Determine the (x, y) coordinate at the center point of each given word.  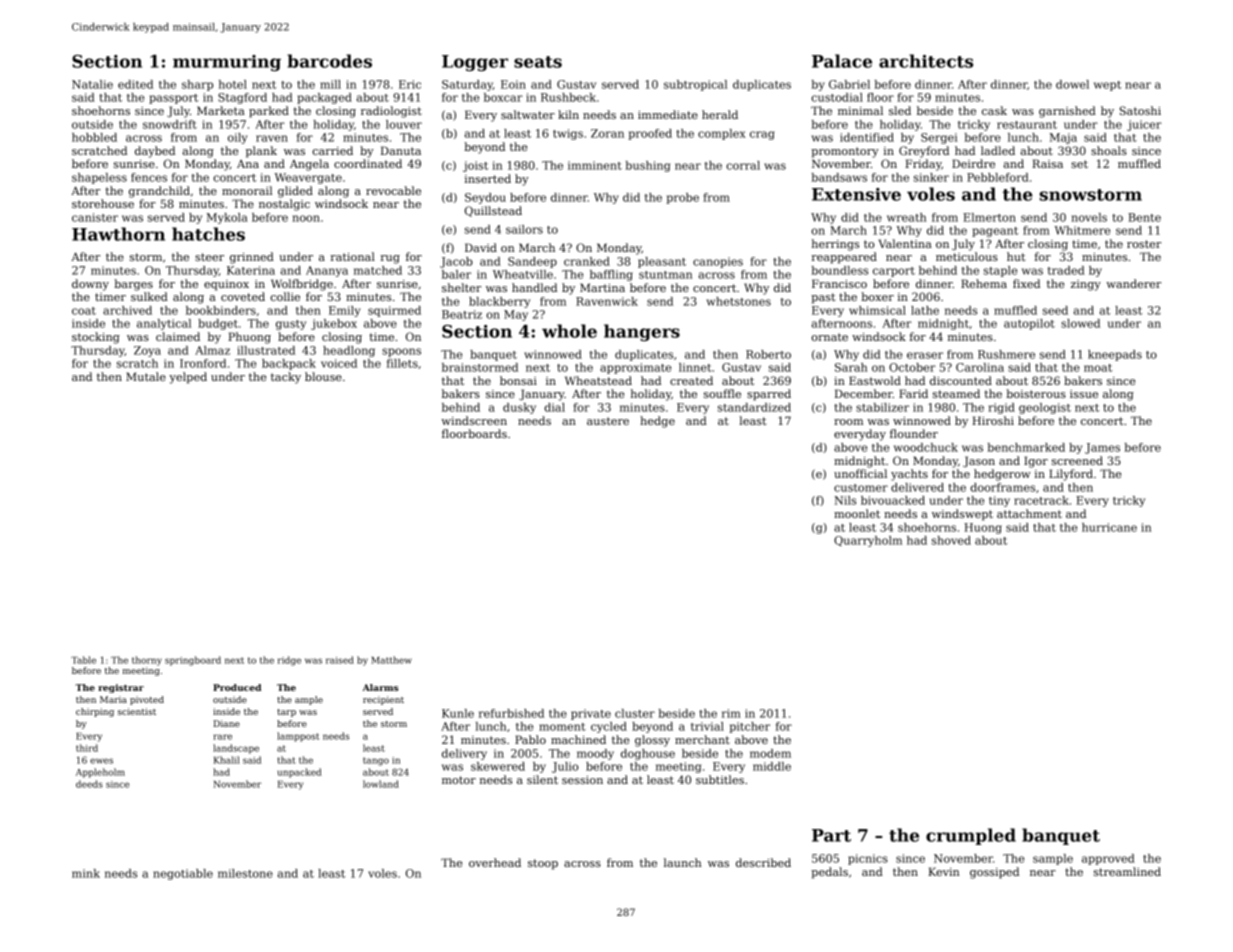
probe (682, 198)
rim (731, 713)
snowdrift (170, 124)
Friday (923, 165)
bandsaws (839, 177)
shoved (951, 540)
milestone (245, 873)
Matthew (391, 660)
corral (743, 165)
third (87, 748)
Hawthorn (118, 234)
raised (340, 660)
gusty (291, 325)
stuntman (665, 275)
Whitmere (1082, 230)
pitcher (749, 727)
